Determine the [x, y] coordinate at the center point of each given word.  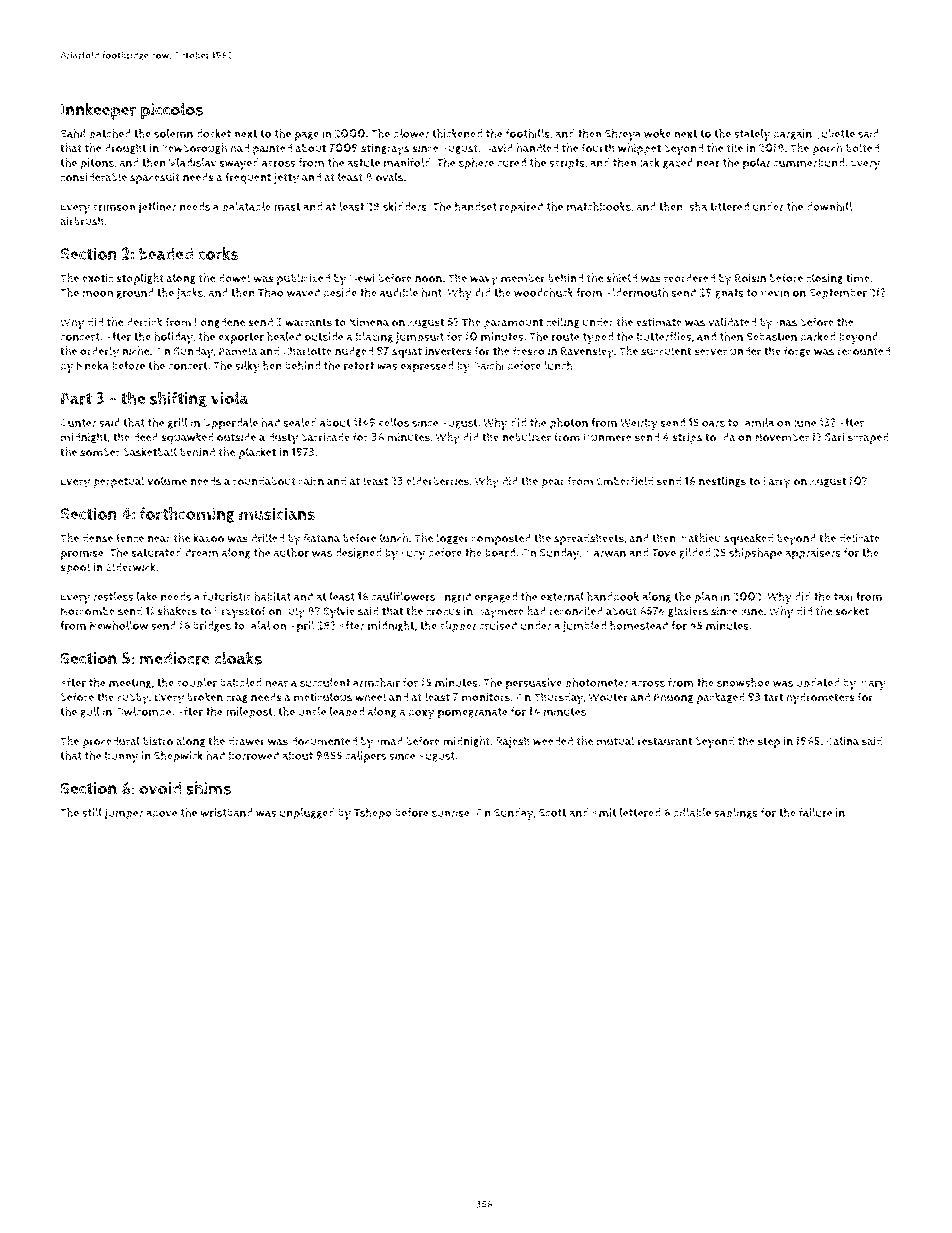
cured [511, 162]
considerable [93, 177]
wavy [484, 281]
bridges [212, 626]
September [838, 294]
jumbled [584, 627]
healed [284, 336]
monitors [486, 697]
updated [818, 684]
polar [757, 164]
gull [90, 712]
